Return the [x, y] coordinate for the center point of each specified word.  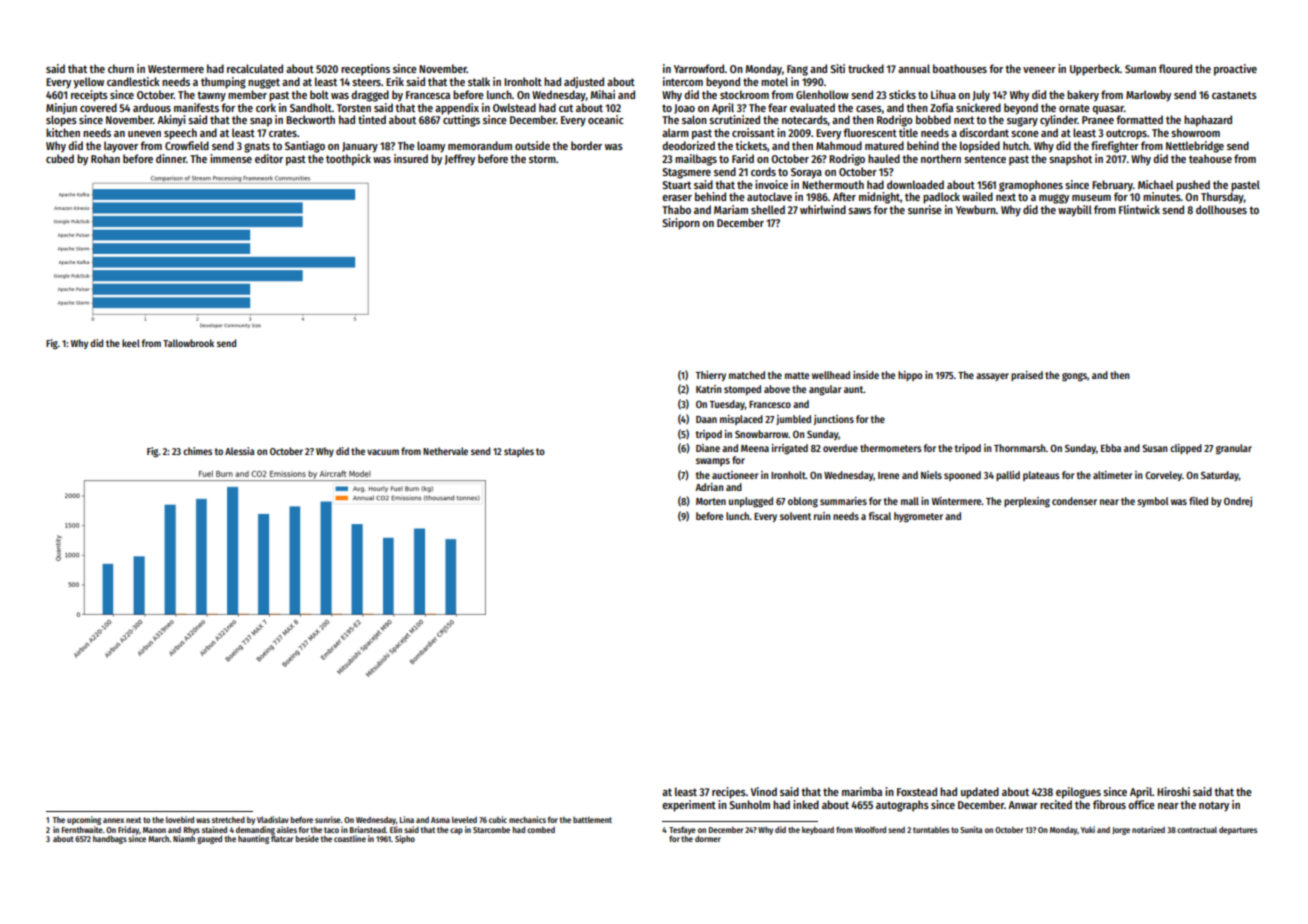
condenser [1074, 501]
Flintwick [1139, 209]
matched [747, 375]
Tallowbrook [188, 343]
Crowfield [187, 145]
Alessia [240, 451]
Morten [711, 501]
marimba [862, 791]
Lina [407, 819]
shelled [768, 209]
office [1141, 804]
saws [859, 211]
